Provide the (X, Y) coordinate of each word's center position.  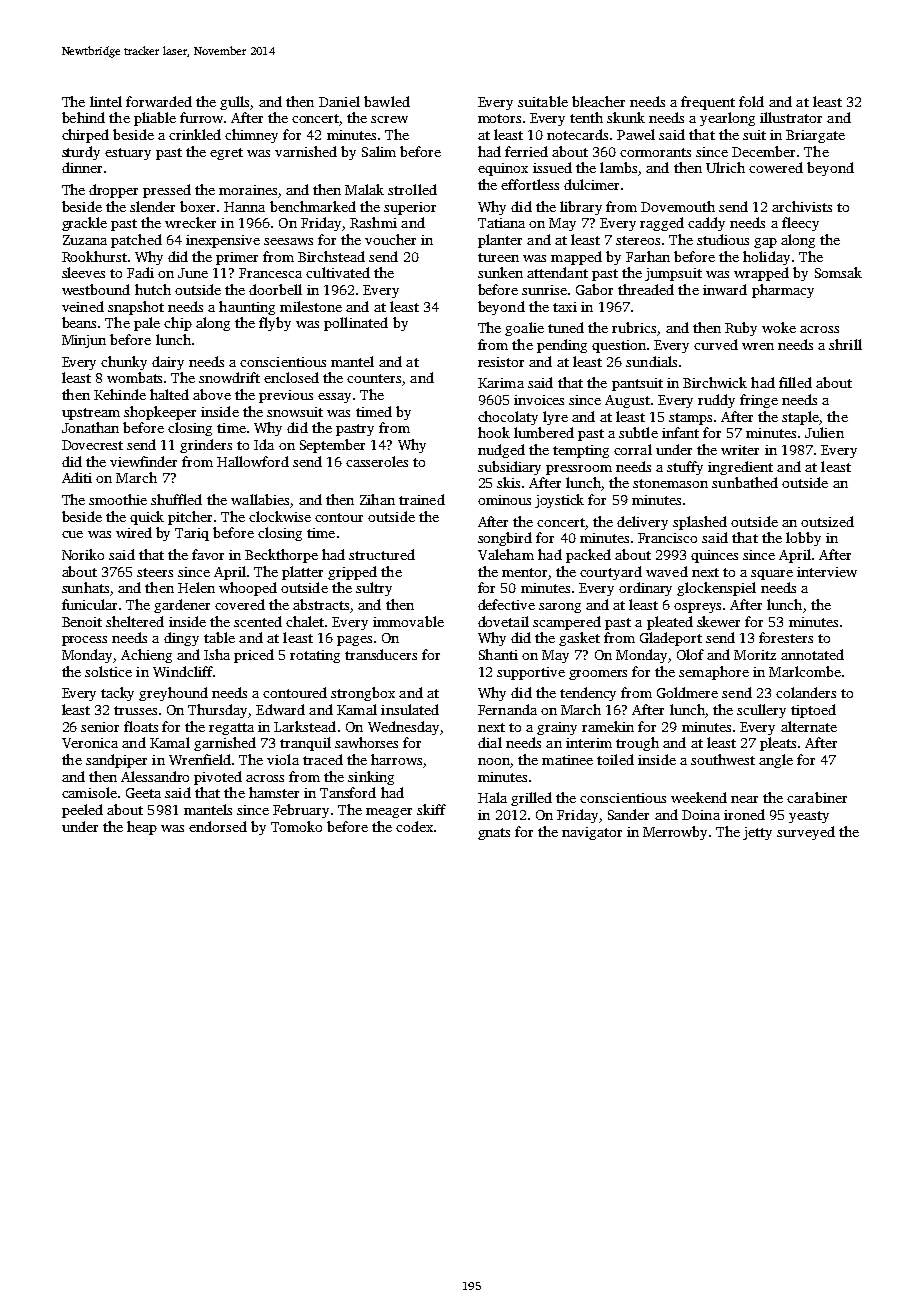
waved (667, 571)
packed (588, 556)
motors (499, 118)
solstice (108, 671)
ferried (526, 151)
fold (751, 101)
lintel (106, 101)
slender (152, 206)
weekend (699, 797)
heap (142, 828)
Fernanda (507, 709)
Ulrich (725, 167)
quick (147, 518)
